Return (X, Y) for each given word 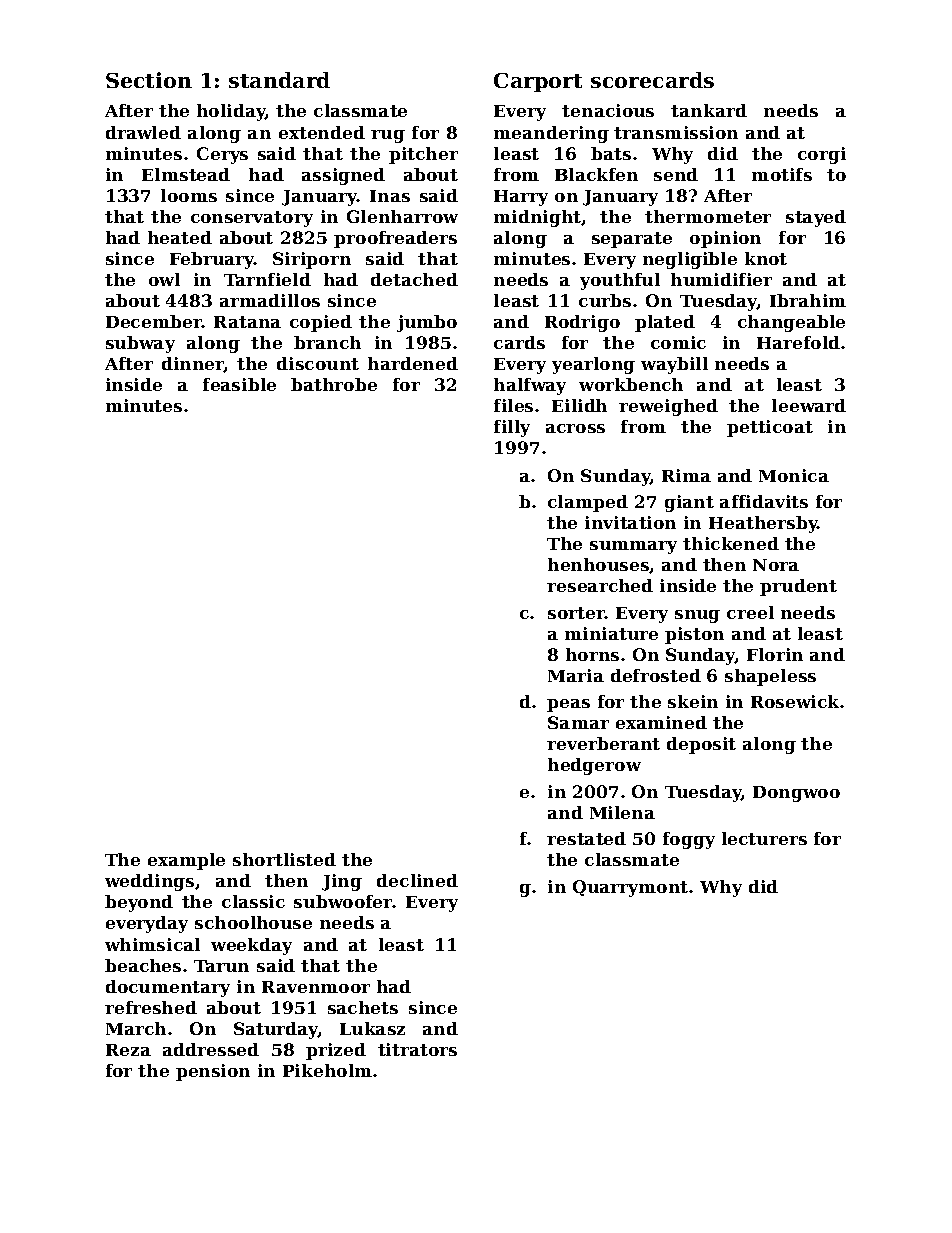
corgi (822, 155)
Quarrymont (630, 888)
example (186, 861)
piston (694, 635)
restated (586, 838)
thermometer (708, 216)
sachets (363, 1007)
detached (414, 279)
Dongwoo (796, 794)
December (154, 321)
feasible (239, 384)
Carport (538, 82)
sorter (576, 613)
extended (322, 132)
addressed (211, 1049)
